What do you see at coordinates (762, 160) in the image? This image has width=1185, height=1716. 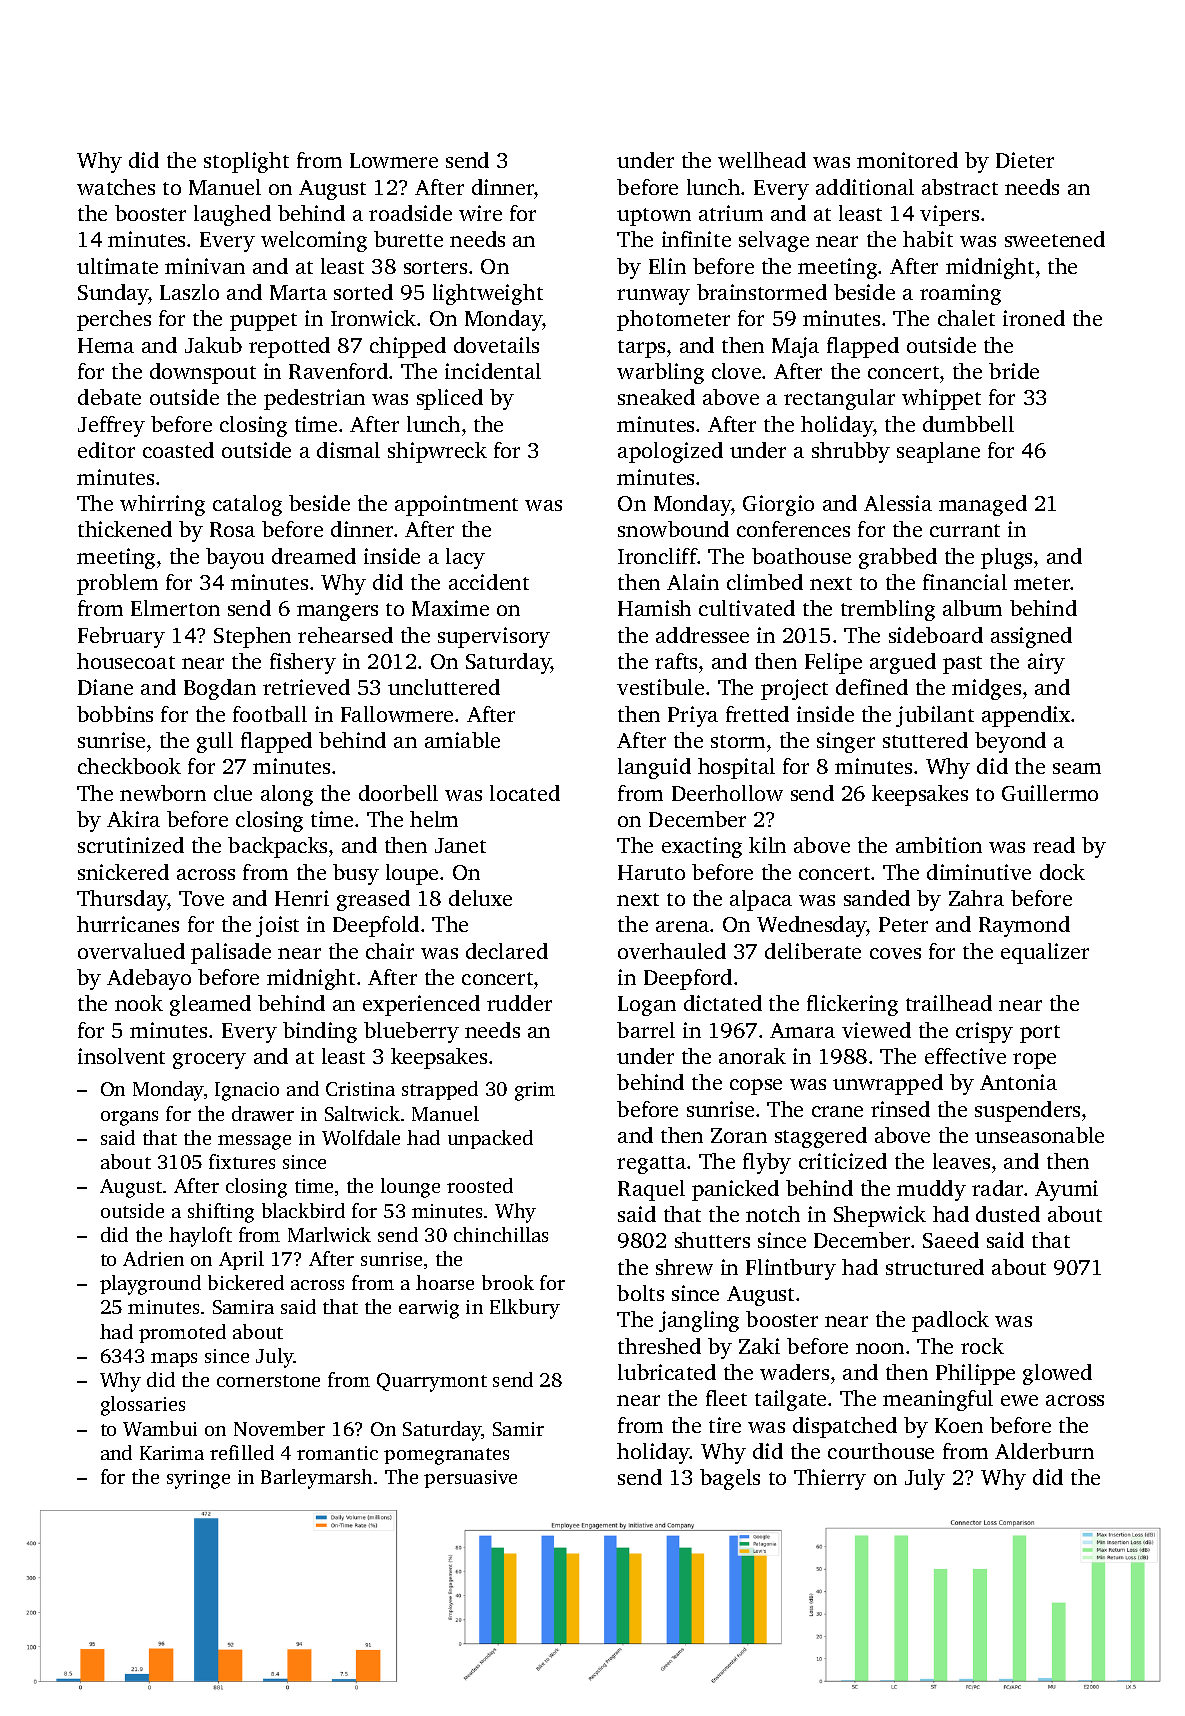 I see `wellhead` at bounding box center [762, 160].
